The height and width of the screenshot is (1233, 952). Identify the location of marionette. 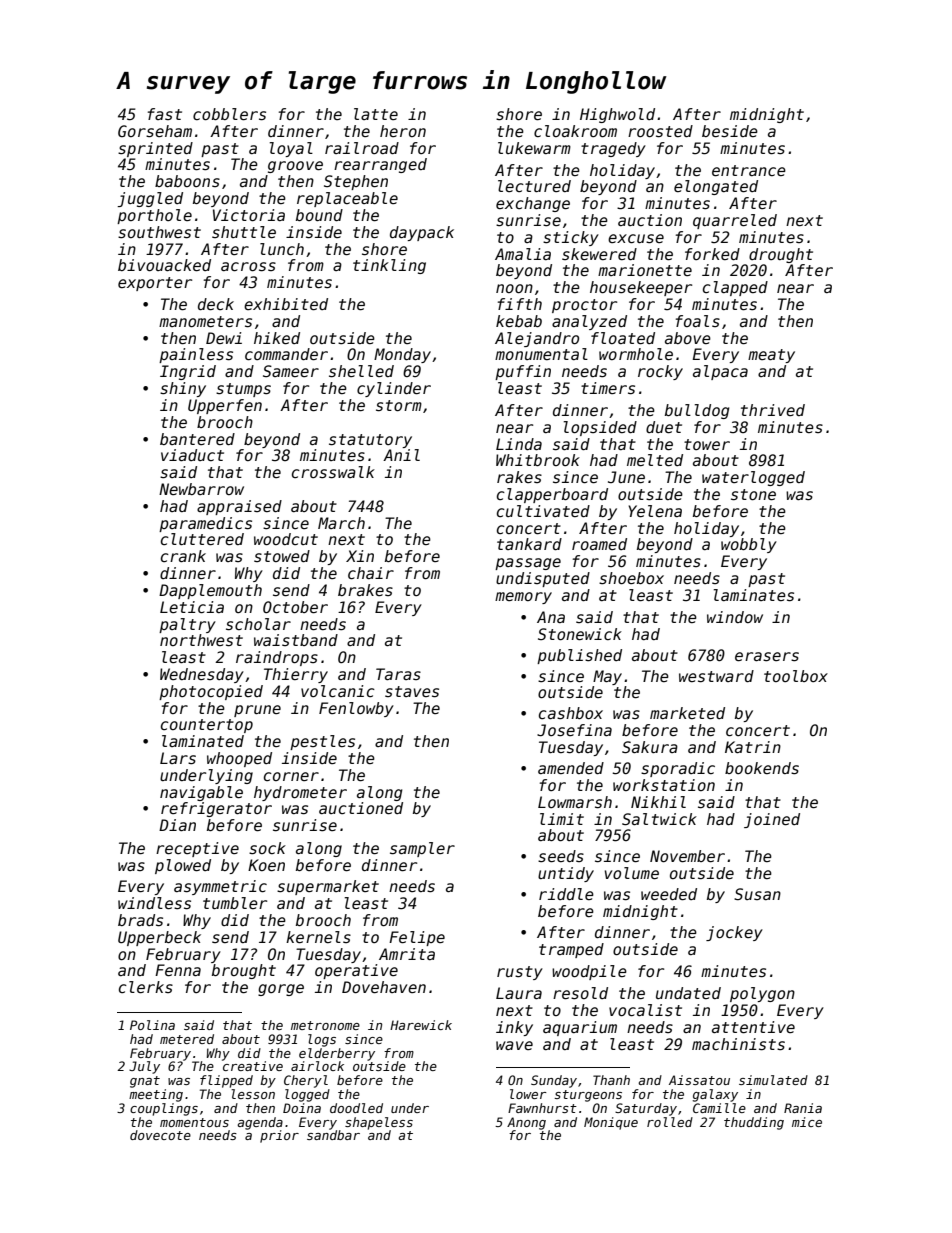
(645, 270).
